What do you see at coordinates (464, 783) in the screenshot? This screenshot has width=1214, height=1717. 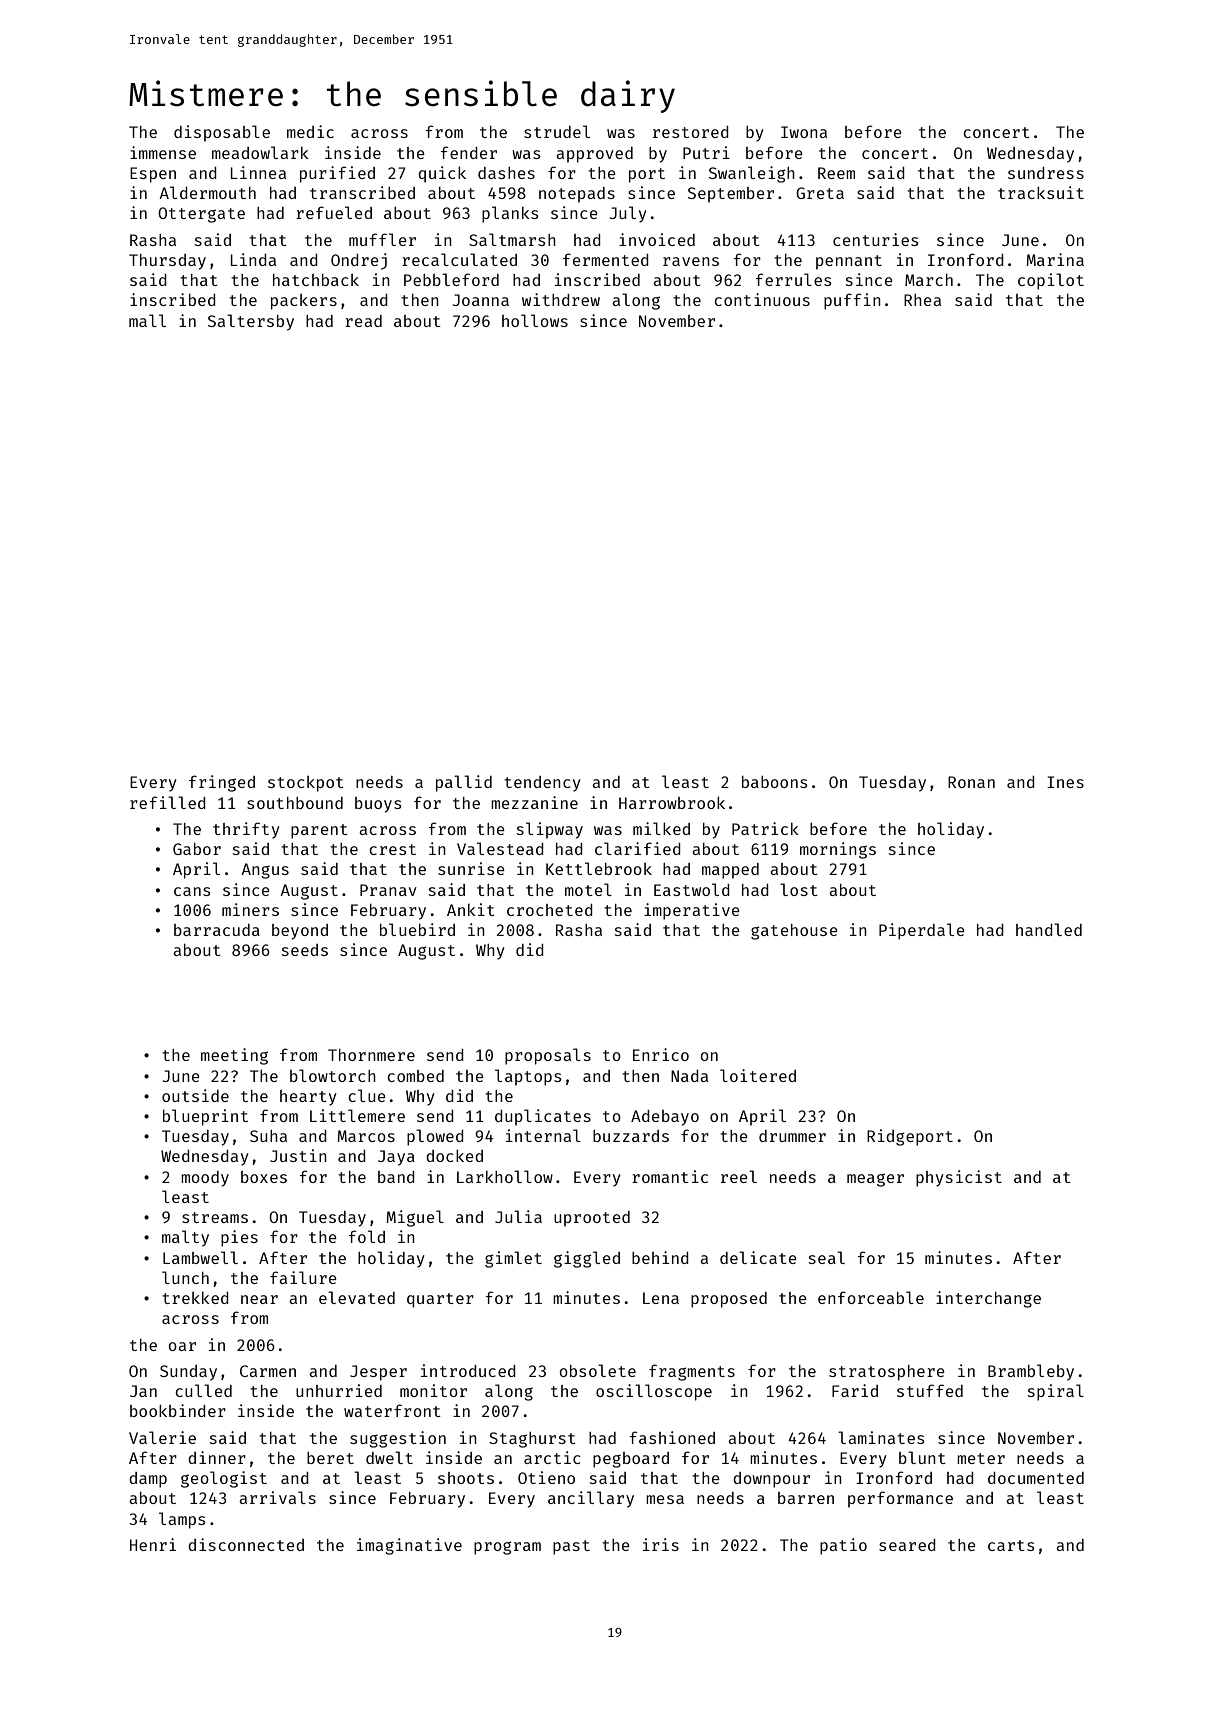 I see `pallid` at bounding box center [464, 783].
